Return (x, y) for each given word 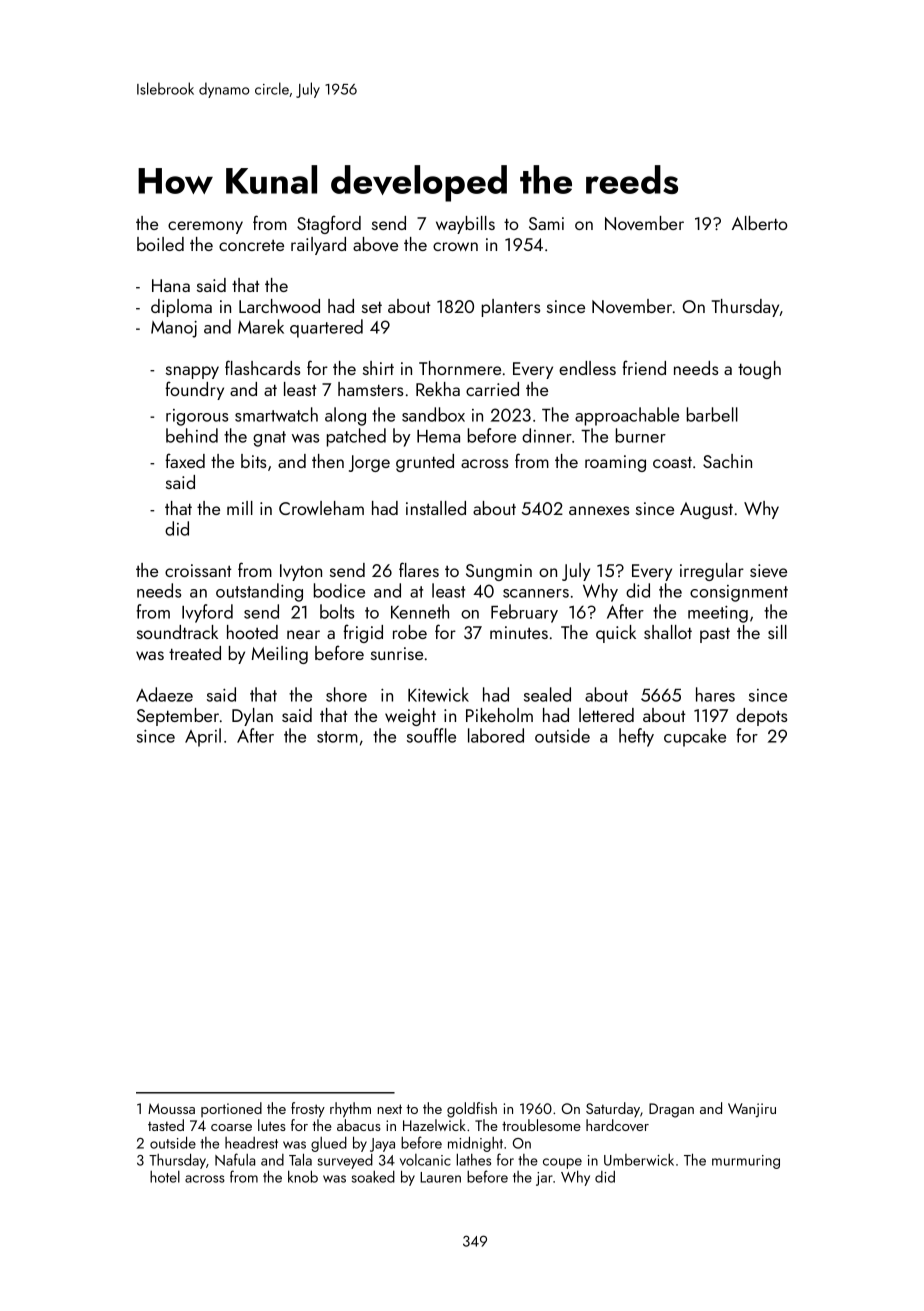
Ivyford (207, 613)
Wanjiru (752, 1110)
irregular (712, 572)
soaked (373, 1176)
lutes (272, 1125)
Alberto (760, 223)
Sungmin (499, 572)
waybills (465, 225)
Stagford (329, 224)
